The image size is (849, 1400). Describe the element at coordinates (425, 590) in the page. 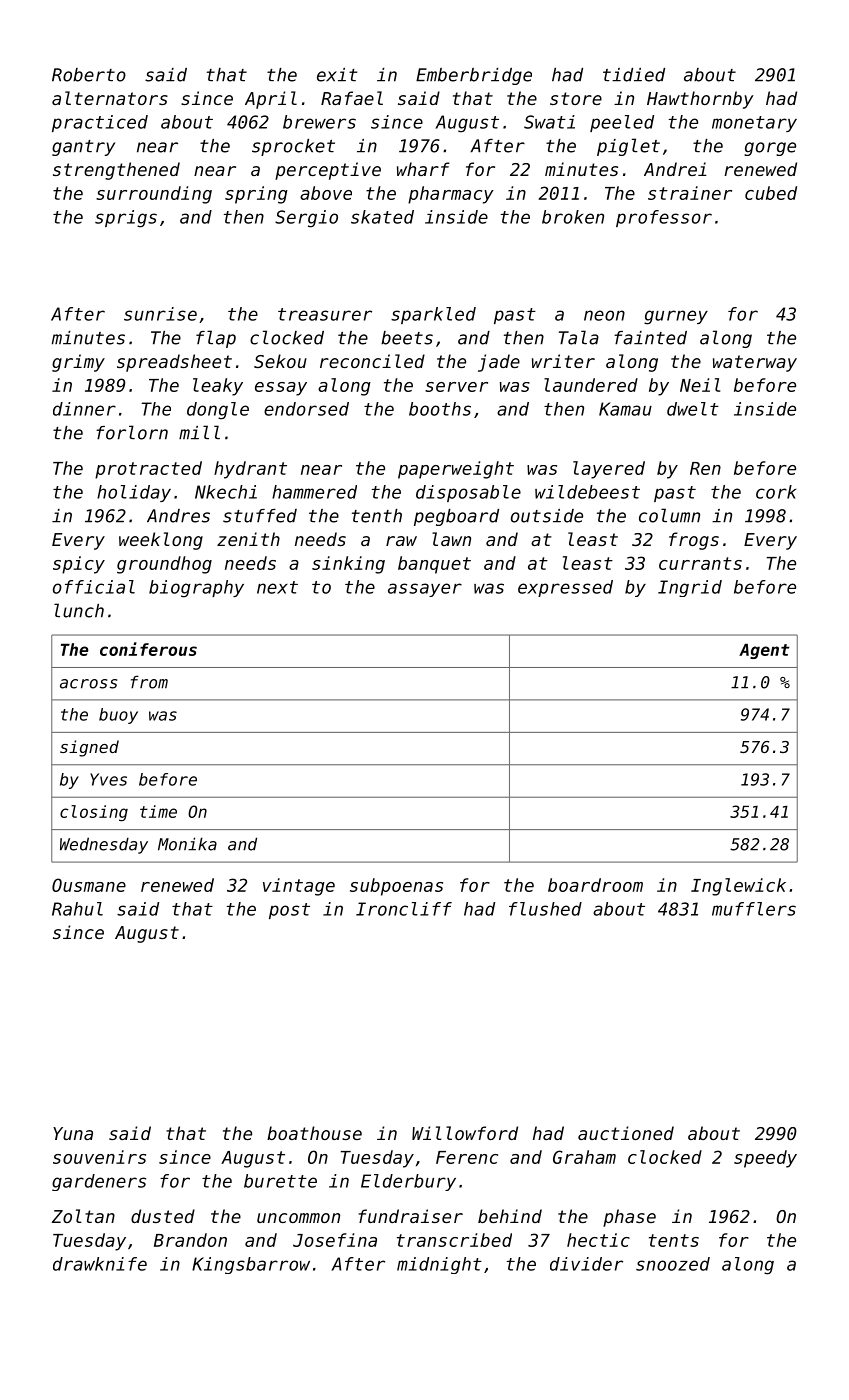

I see `assayer` at that location.
